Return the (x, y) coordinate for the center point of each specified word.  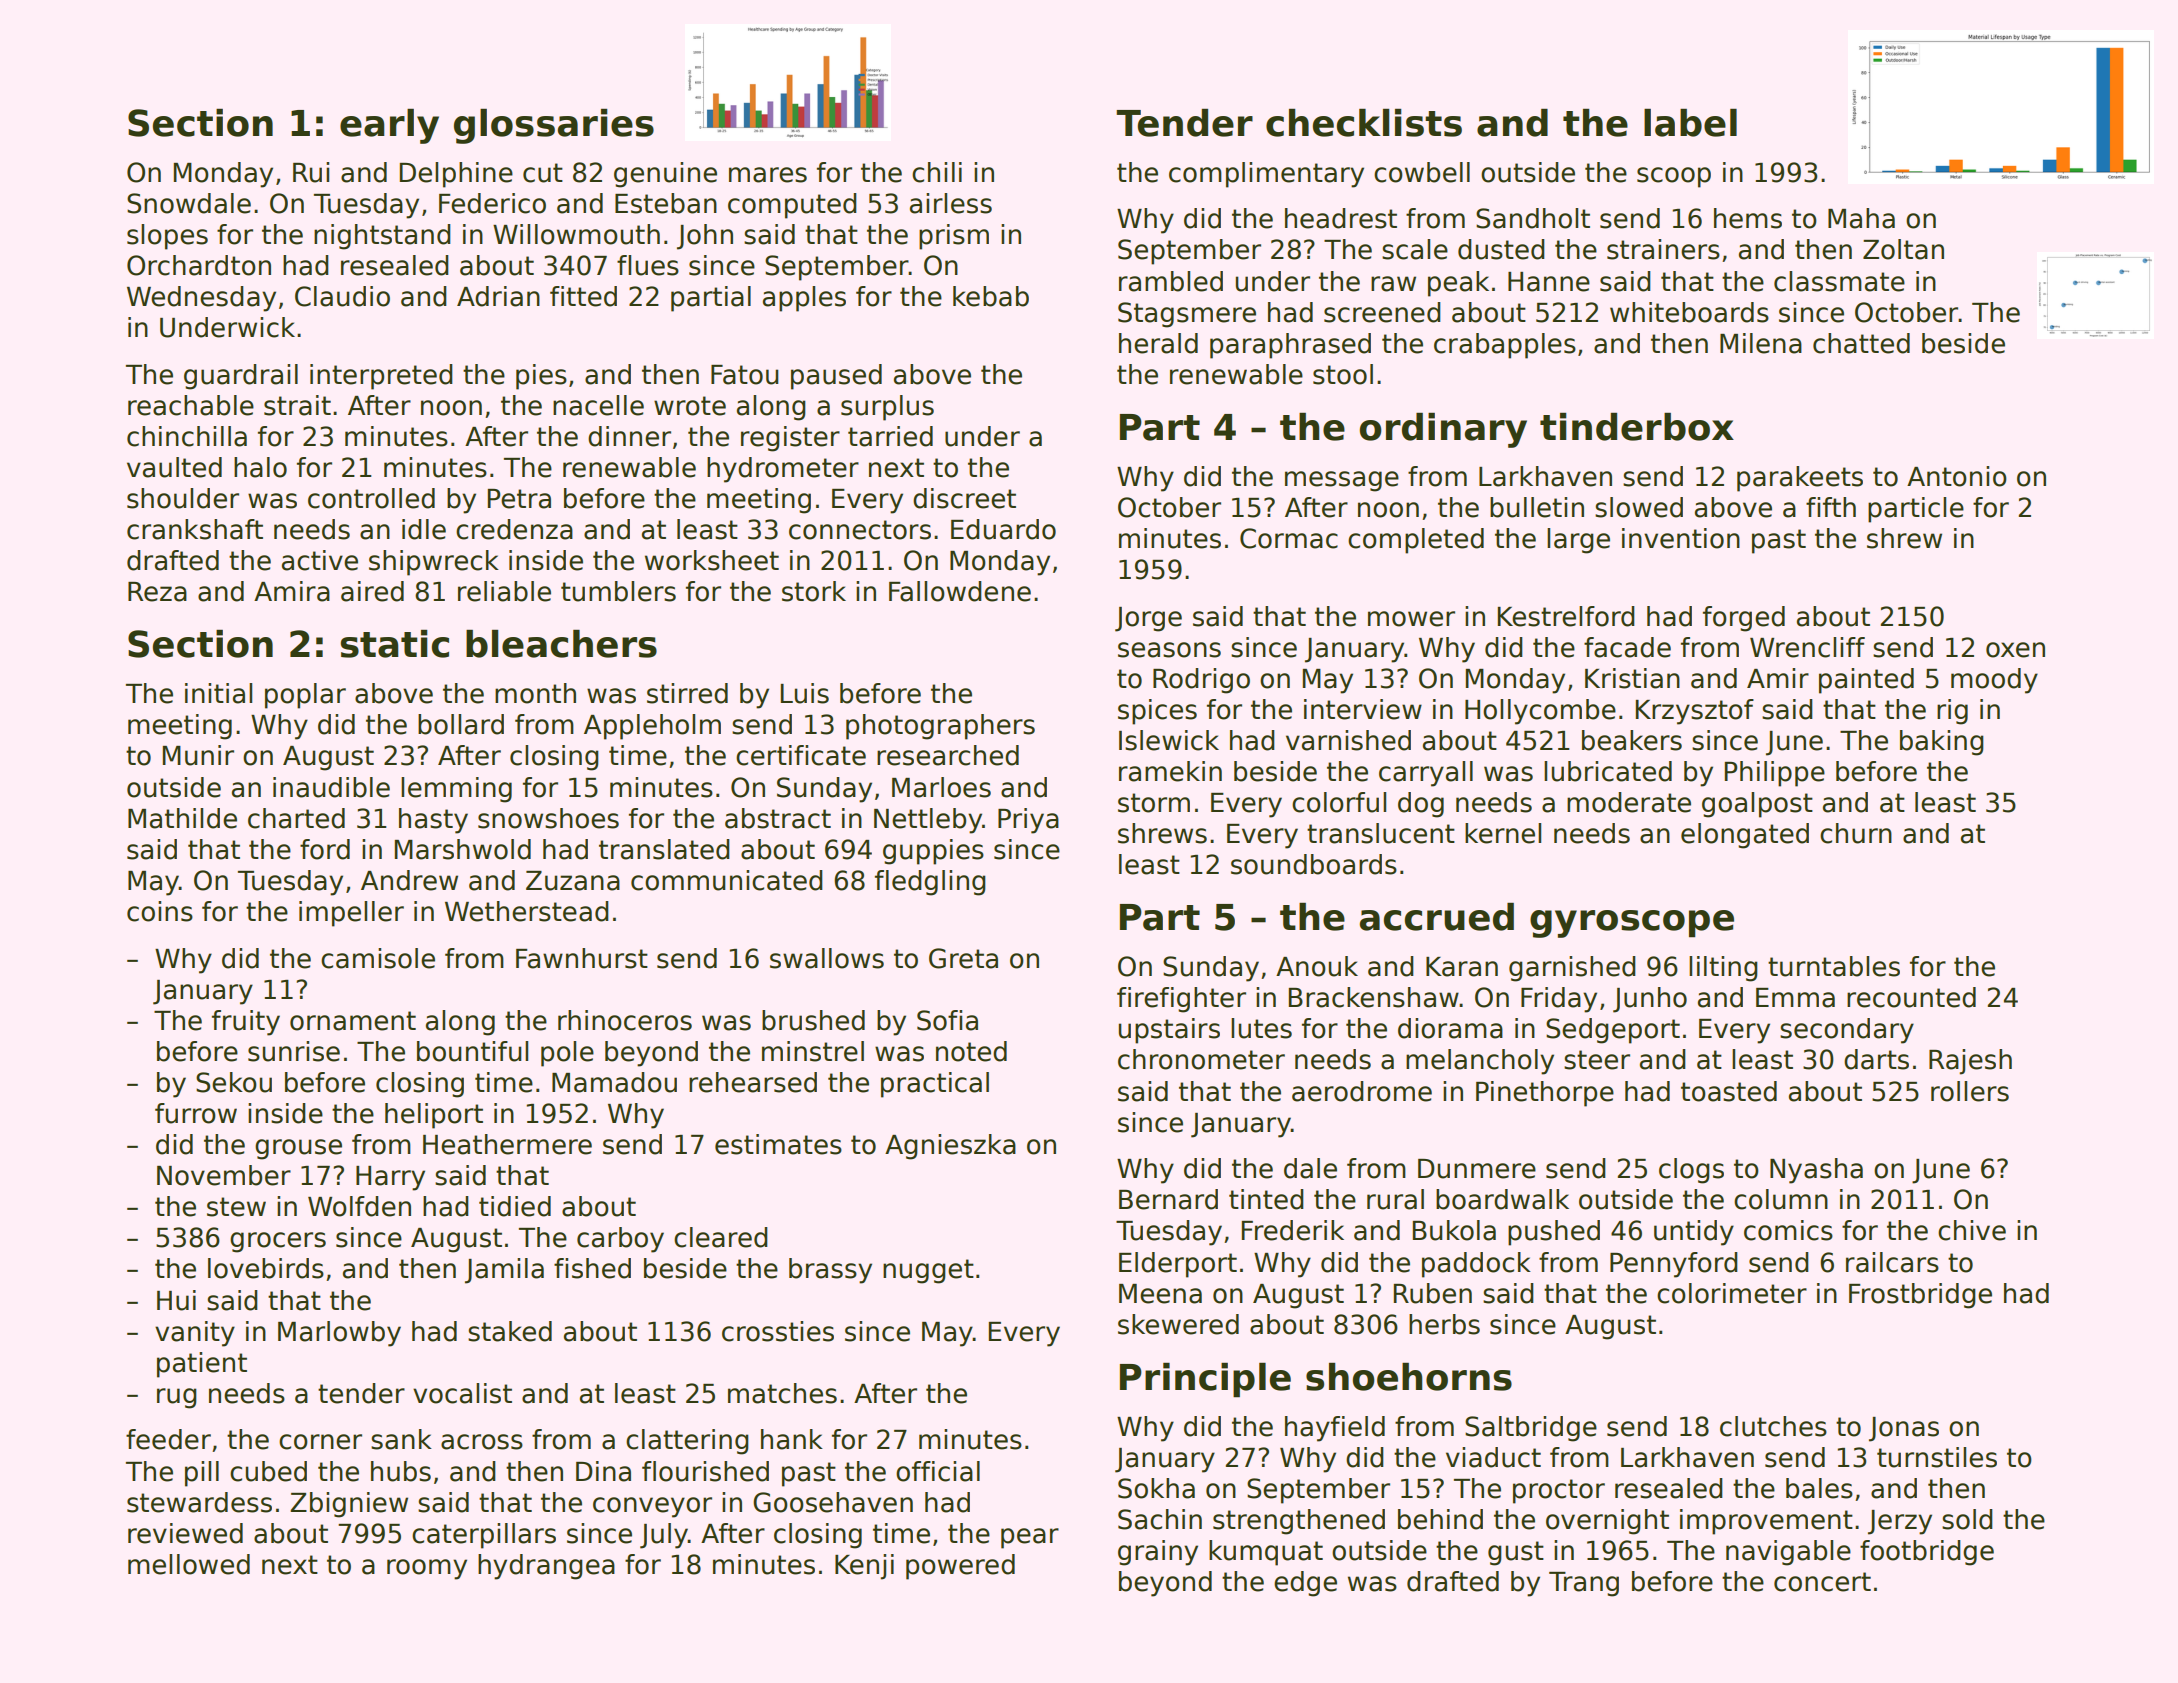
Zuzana (573, 881)
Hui (176, 1300)
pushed (1554, 1233)
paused (836, 377)
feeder (168, 1439)
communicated (727, 880)
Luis (805, 693)
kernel (1503, 833)
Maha (1861, 218)
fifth (1831, 507)
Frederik (1293, 1230)
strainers (1663, 249)
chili (937, 172)
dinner (629, 436)
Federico (492, 203)
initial (218, 693)
